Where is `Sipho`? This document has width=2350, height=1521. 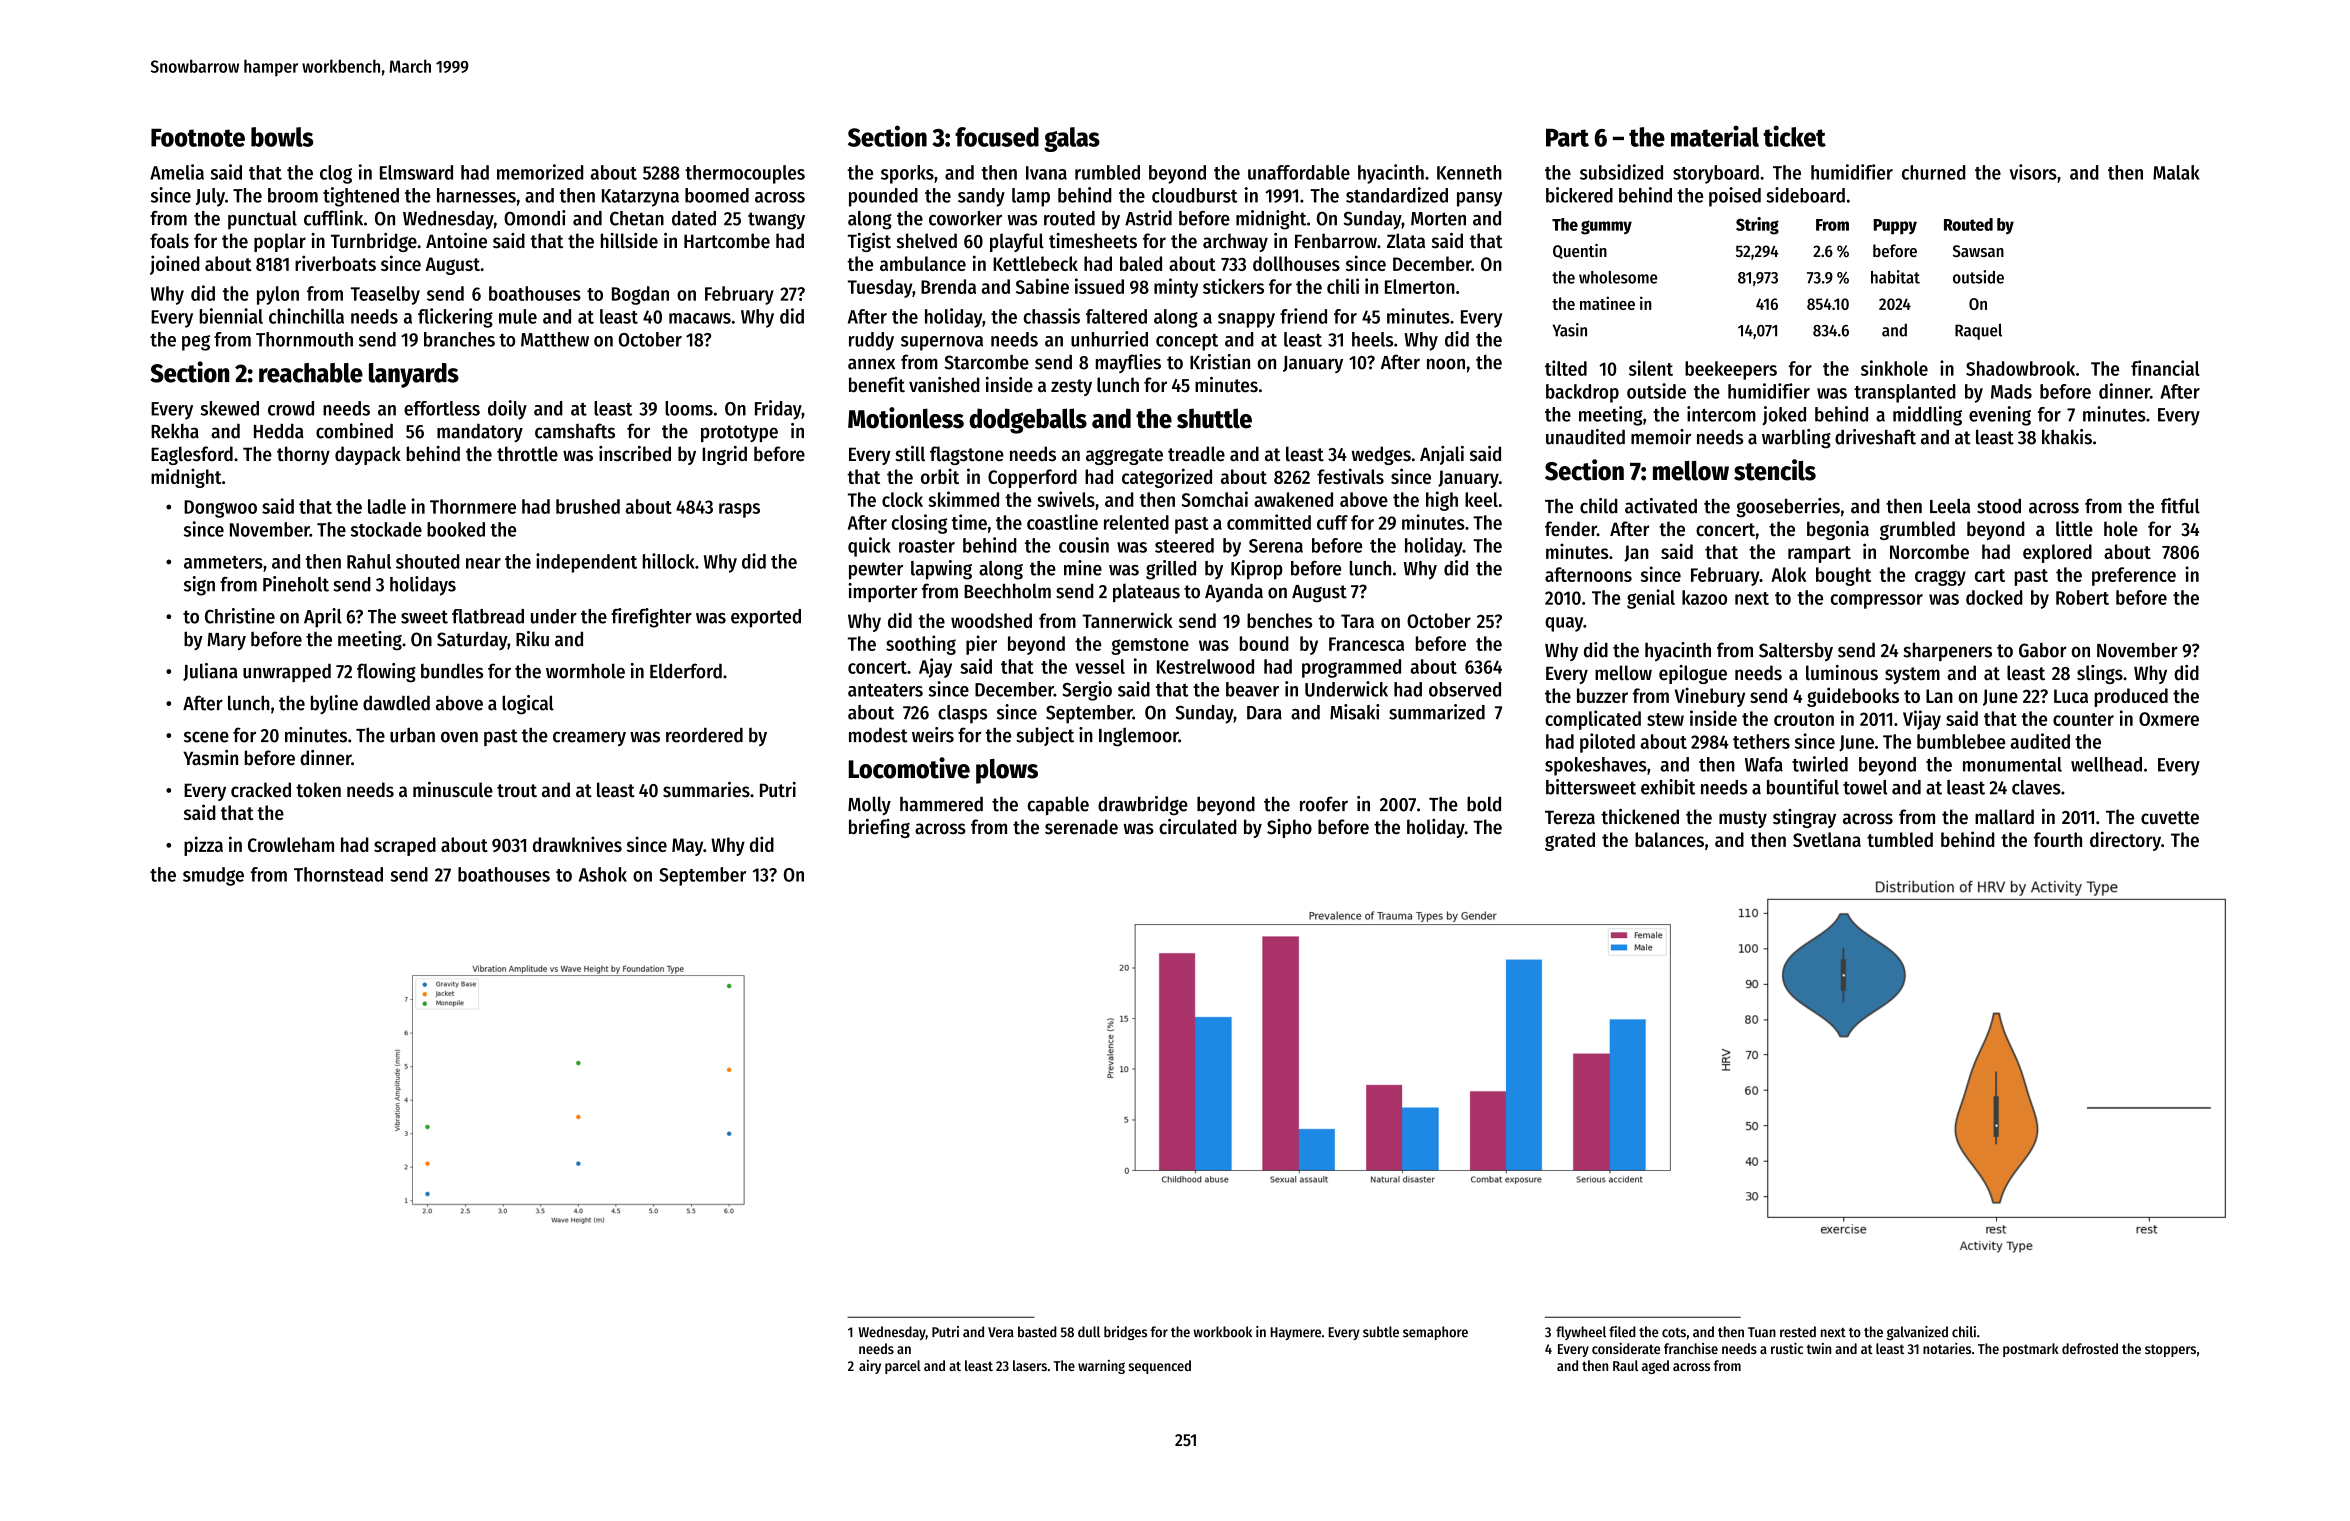 Sipho is located at coordinates (1289, 828).
